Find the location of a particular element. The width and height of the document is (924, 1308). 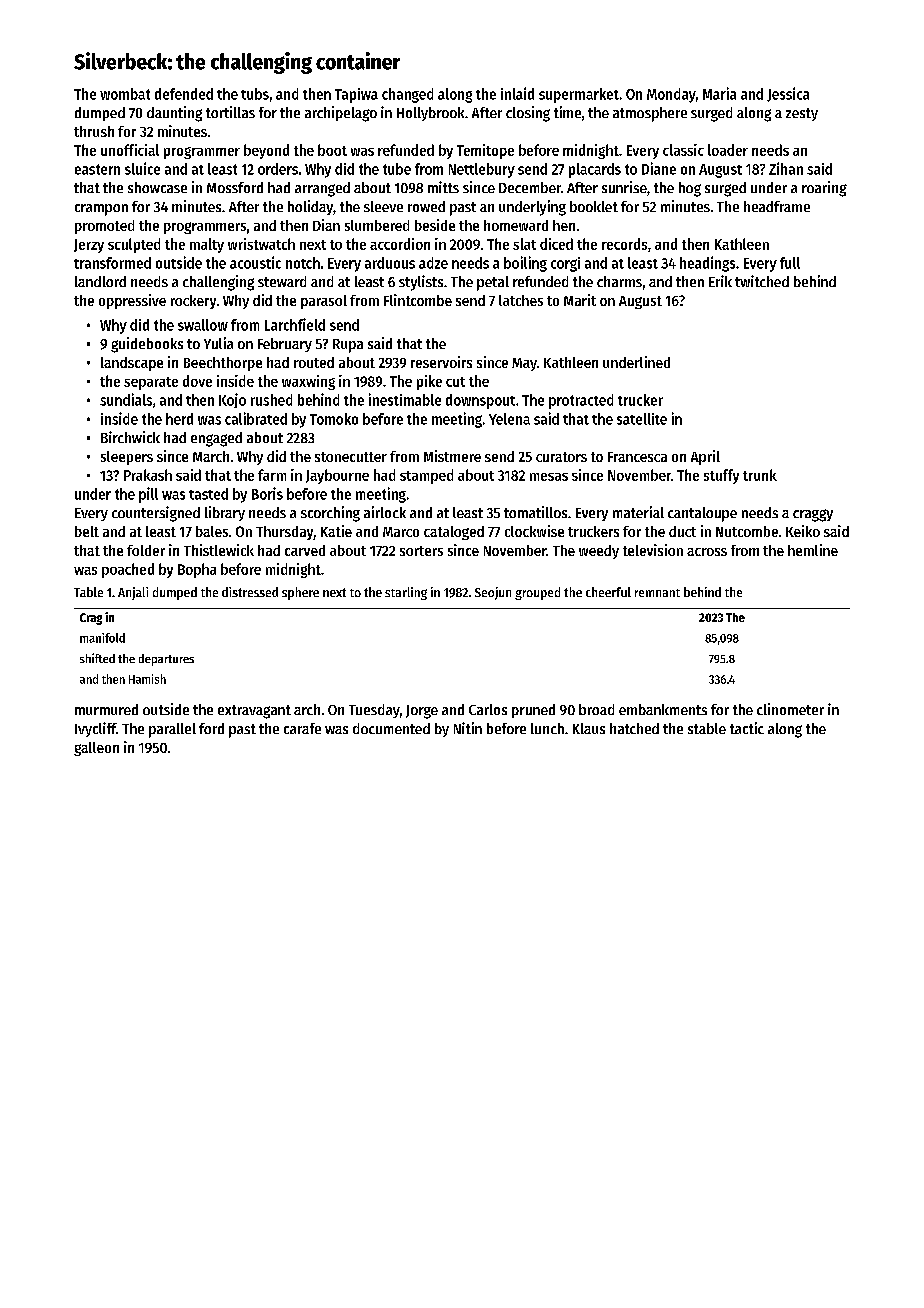

sundials is located at coordinates (126, 399).
